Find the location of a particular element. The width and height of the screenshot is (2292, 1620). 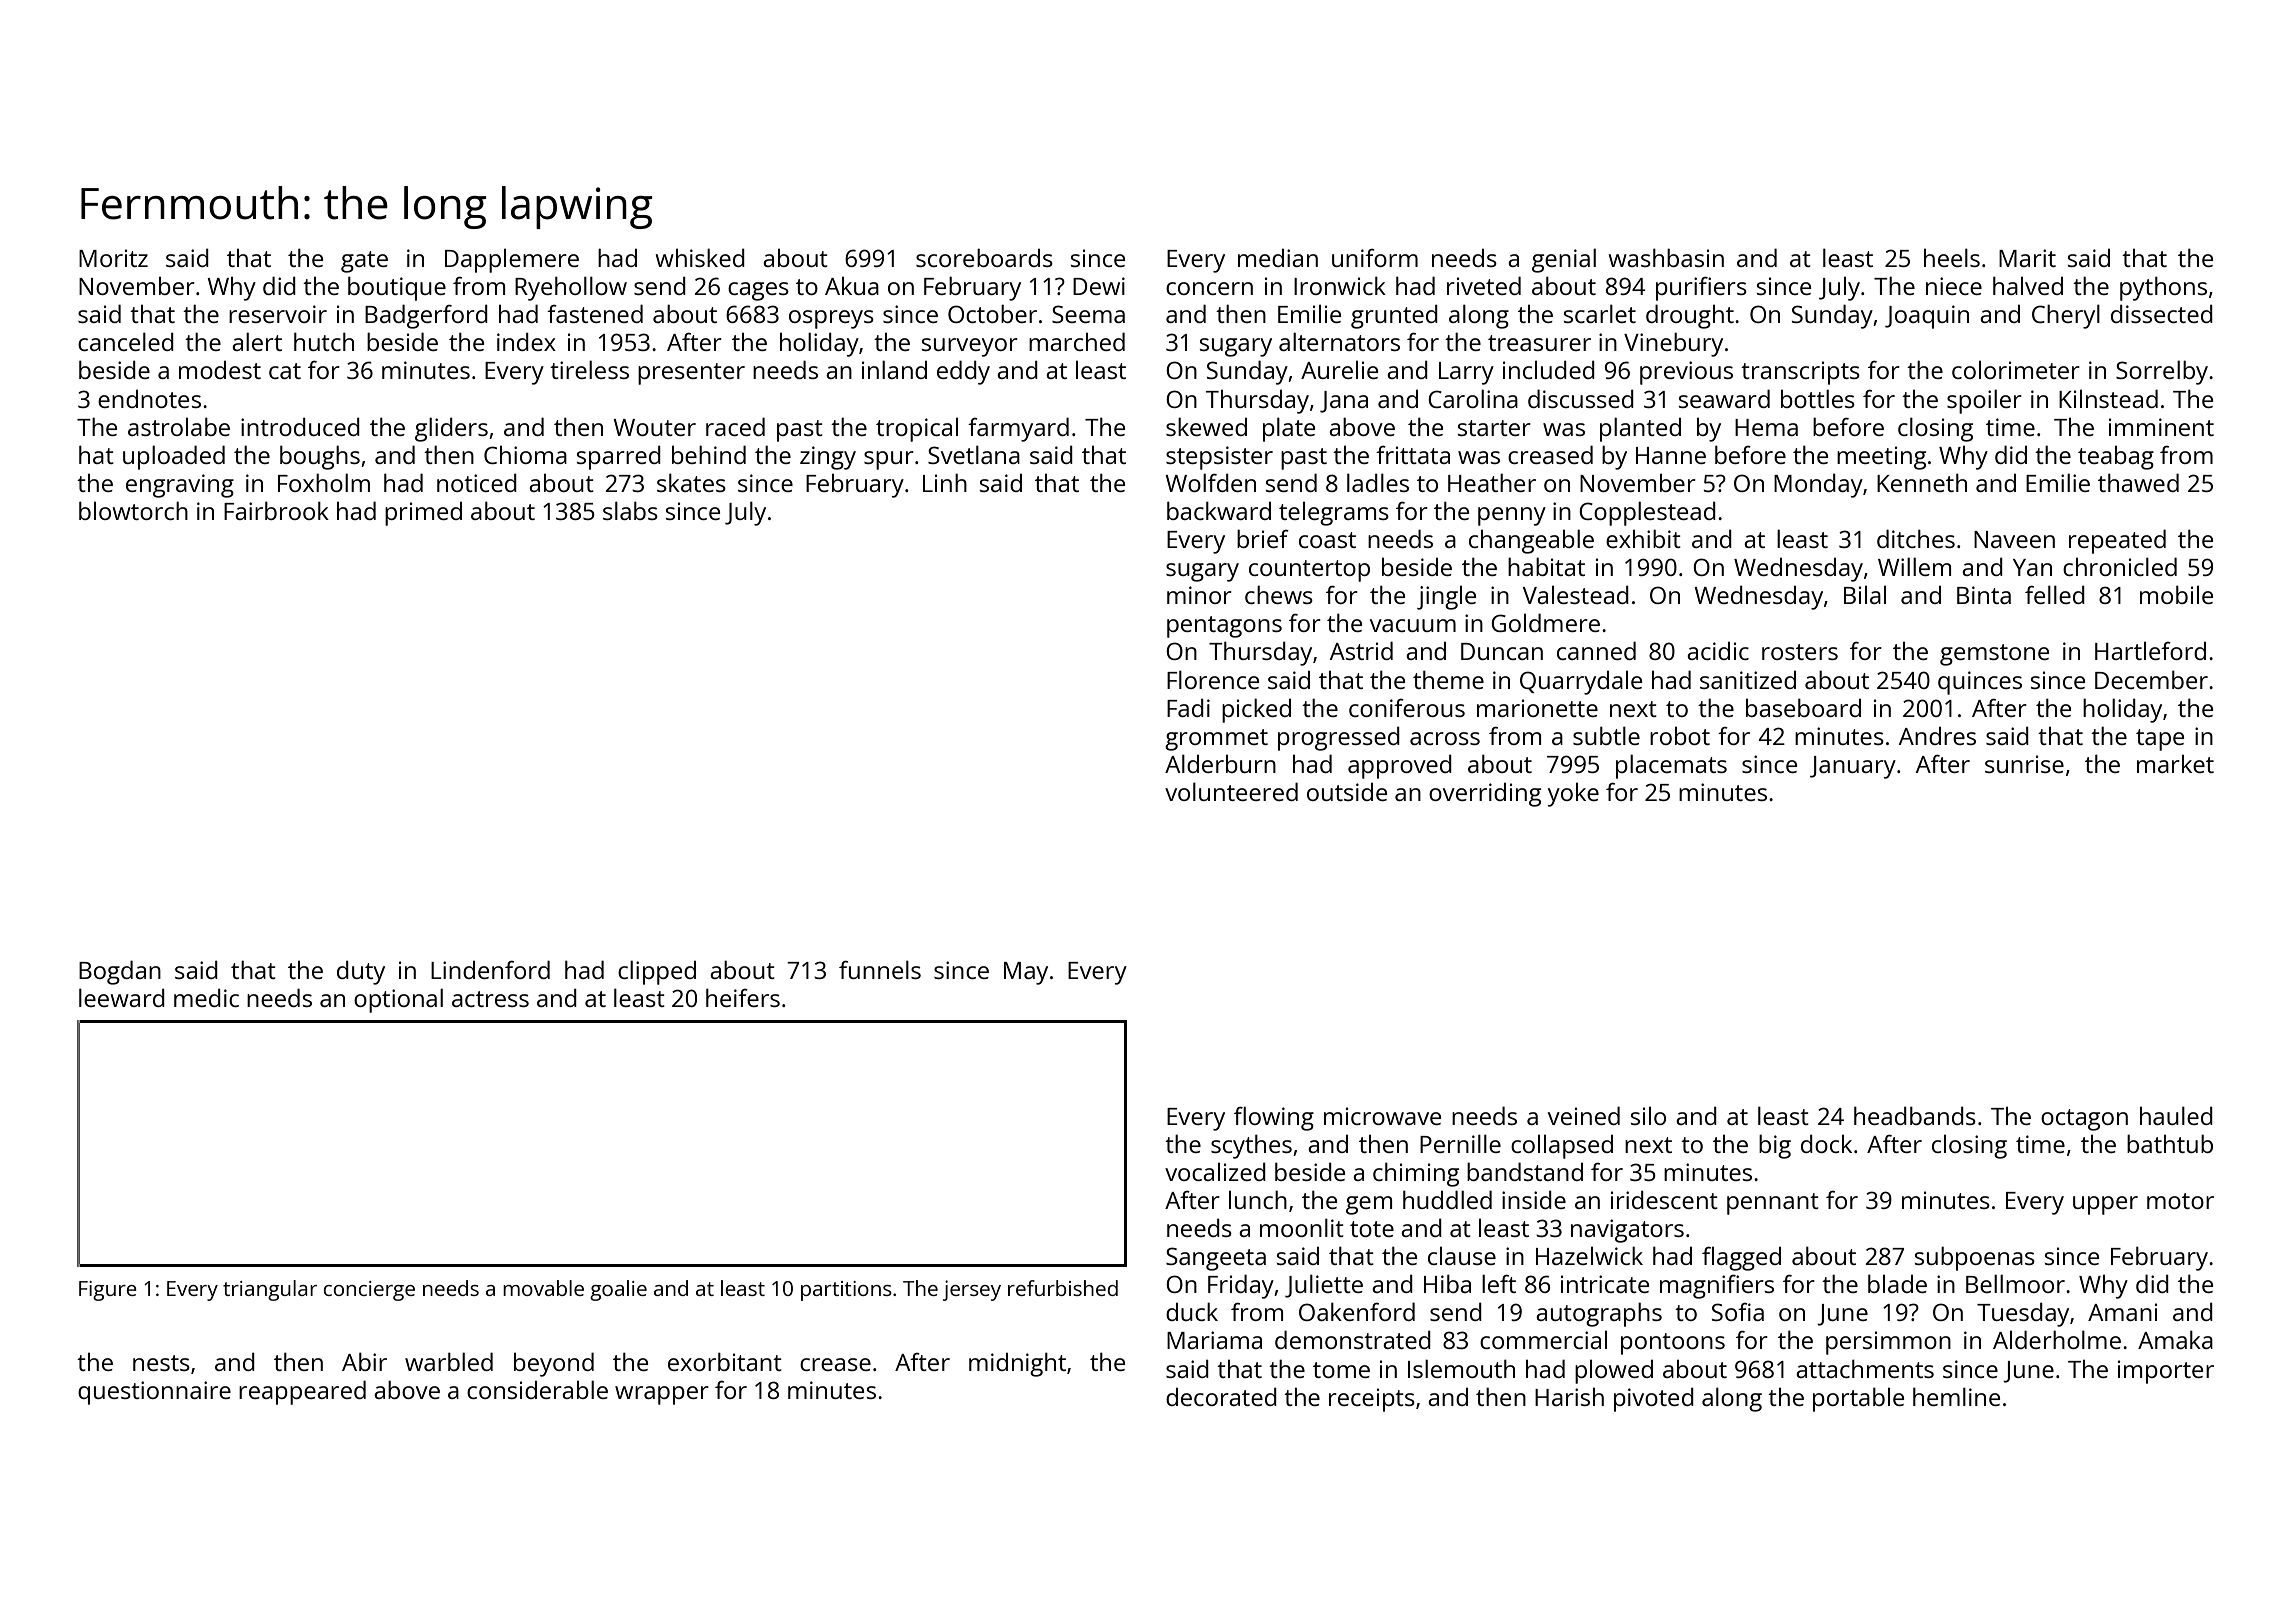

median is located at coordinates (1278, 258).
